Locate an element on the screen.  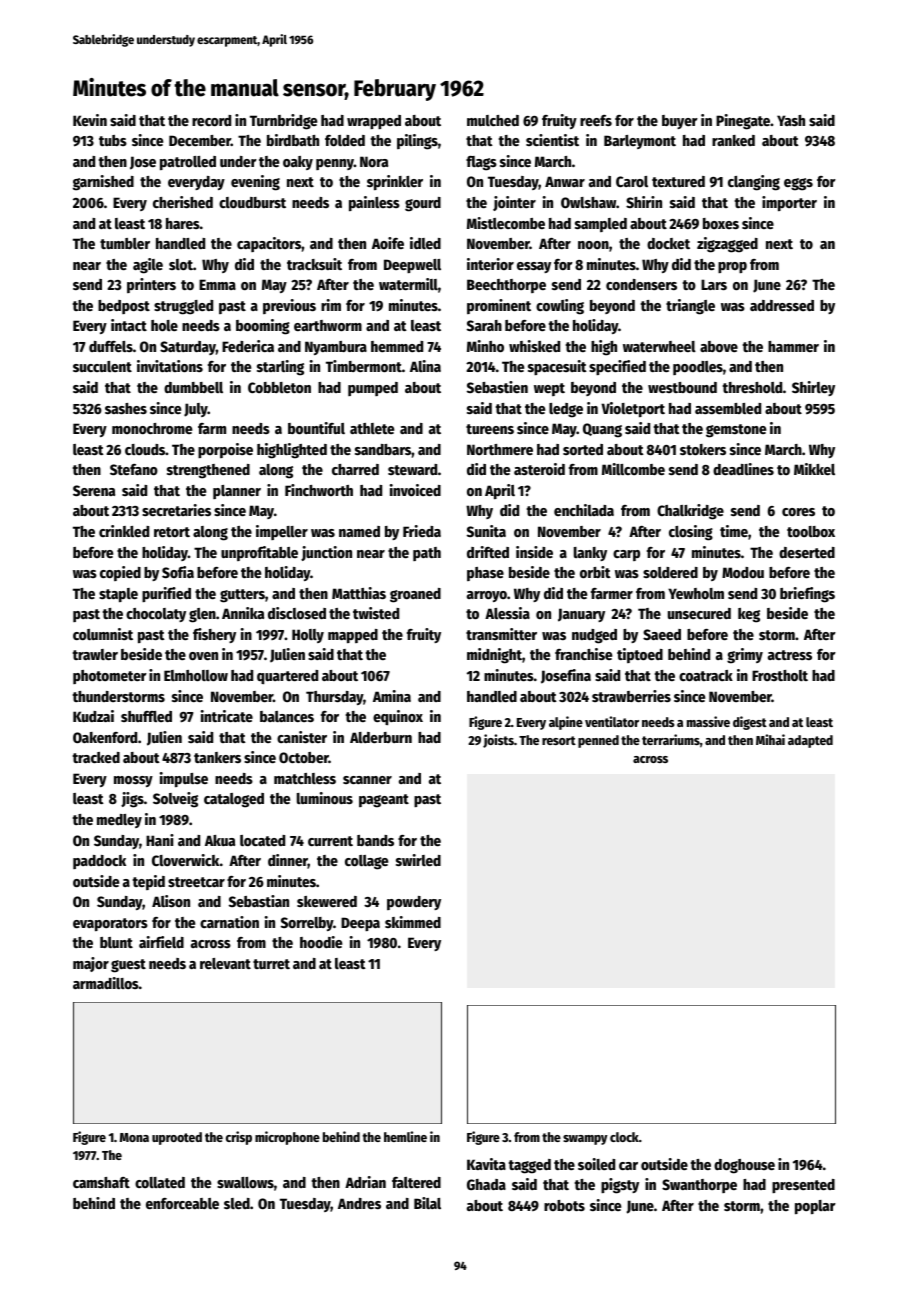
Yash is located at coordinates (791, 120).
